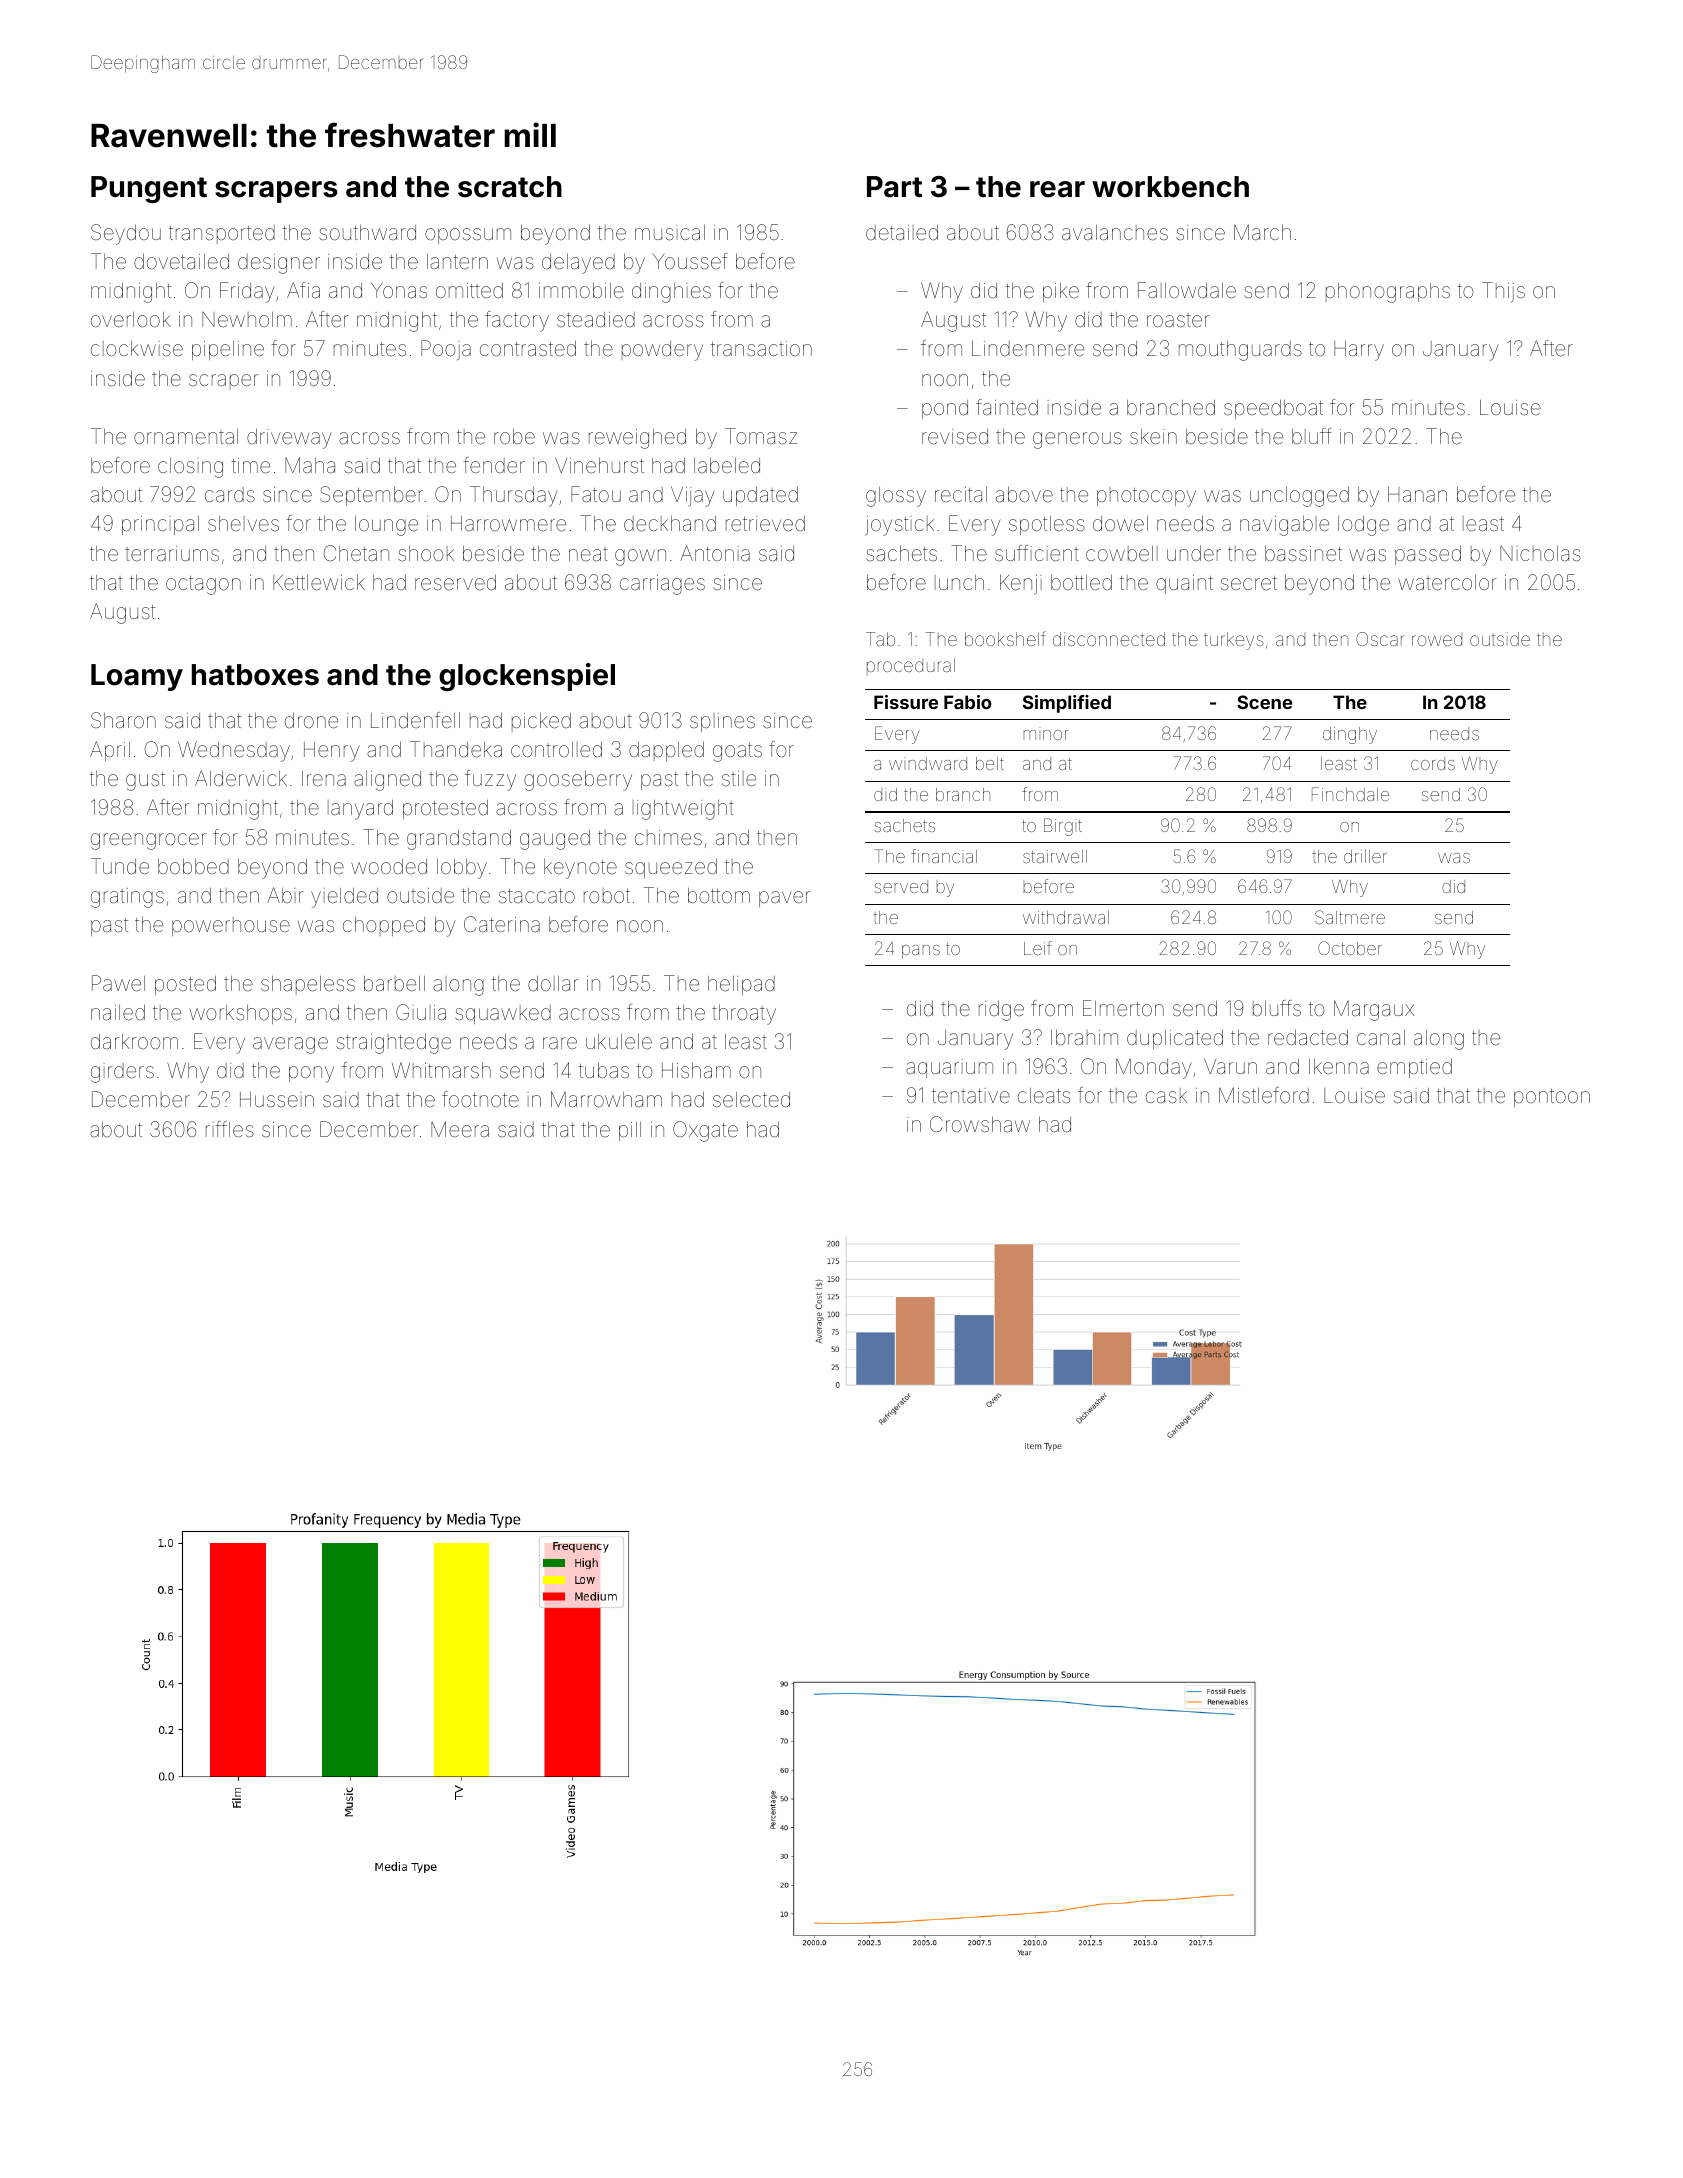 The image size is (1683, 2178). Describe the element at coordinates (172, 553) in the document. I see `terrariums` at that location.
